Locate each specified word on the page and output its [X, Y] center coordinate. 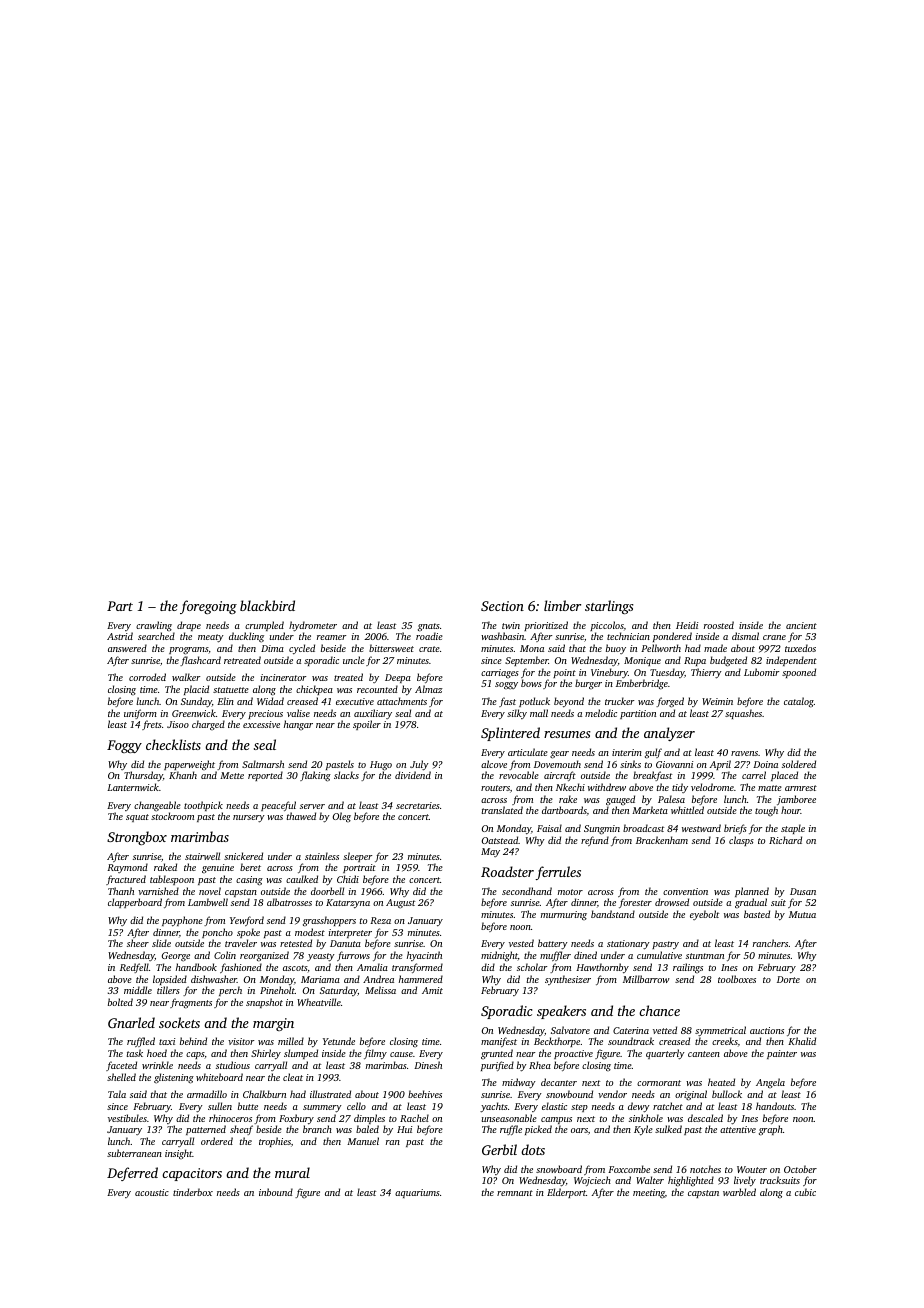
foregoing [208, 607]
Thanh [121, 891]
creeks [725, 1041]
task [135, 1053]
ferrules [558, 873]
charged [208, 725]
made [715, 648]
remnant [515, 1193]
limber [562, 605]
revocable [519, 775]
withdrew [607, 787]
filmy [375, 1054]
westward [701, 828]
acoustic [152, 1192]
